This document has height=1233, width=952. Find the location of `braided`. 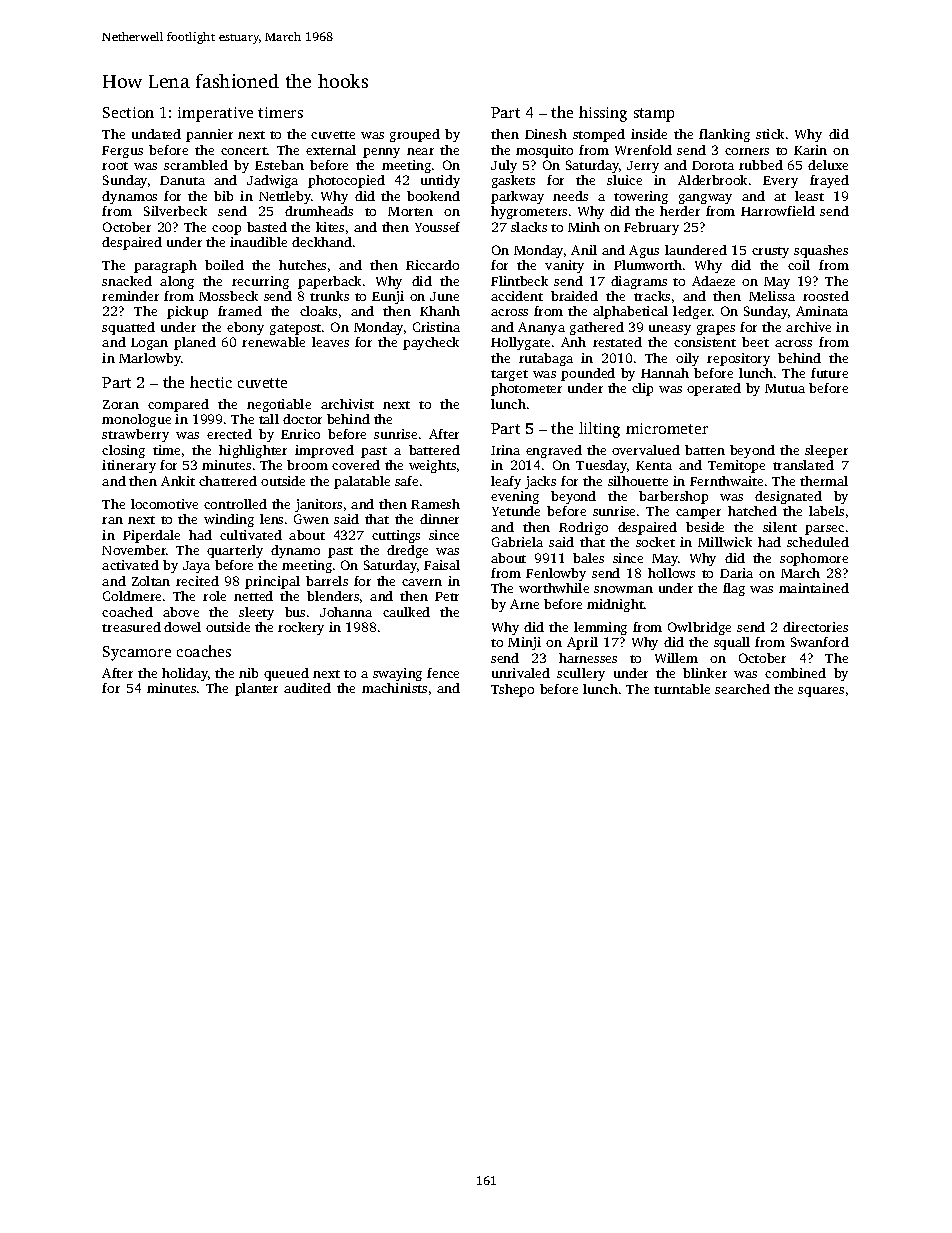

braided is located at coordinates (574, 296).
